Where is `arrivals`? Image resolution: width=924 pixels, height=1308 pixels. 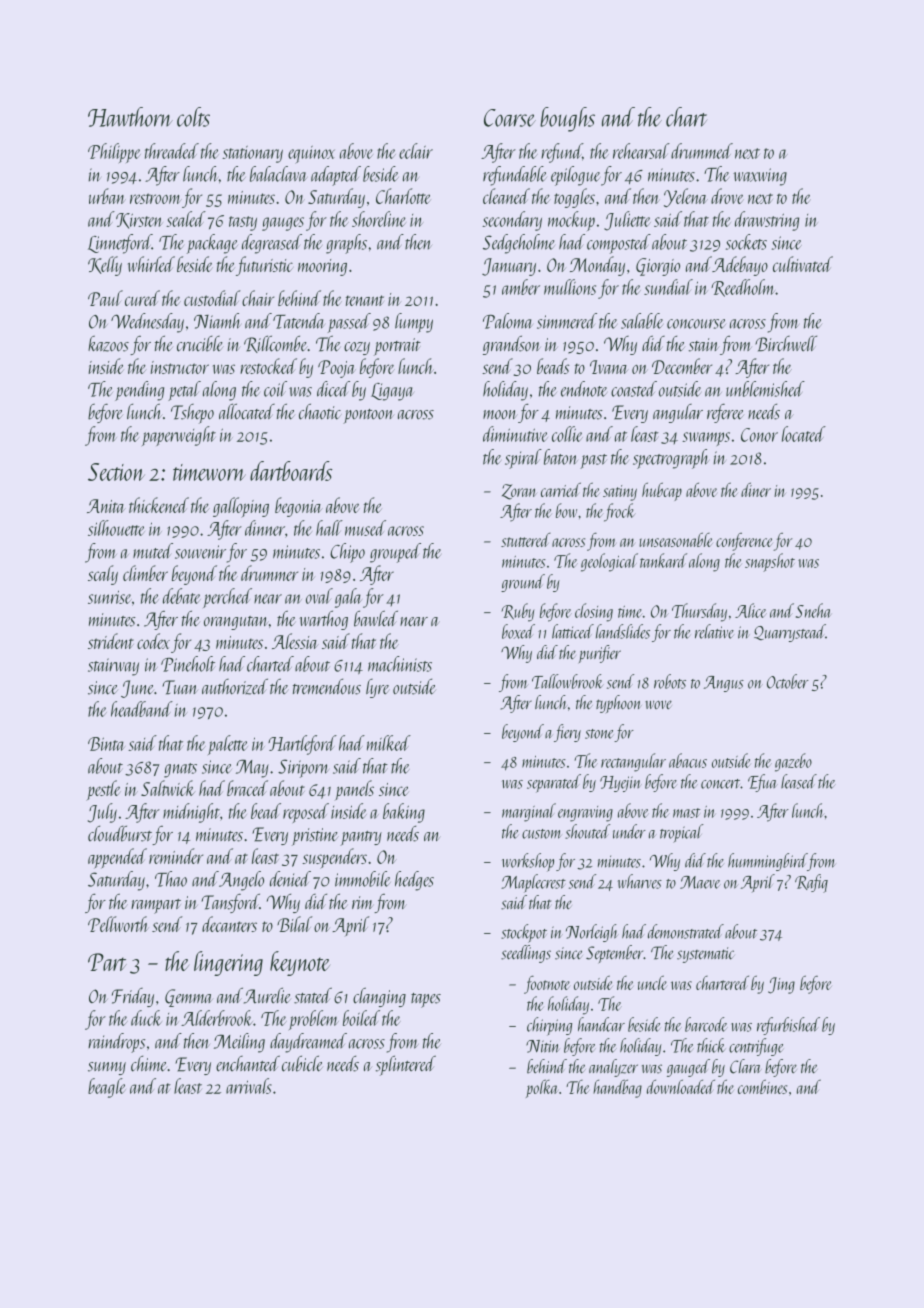 arrivals is located at coordinates (249, 1086).
